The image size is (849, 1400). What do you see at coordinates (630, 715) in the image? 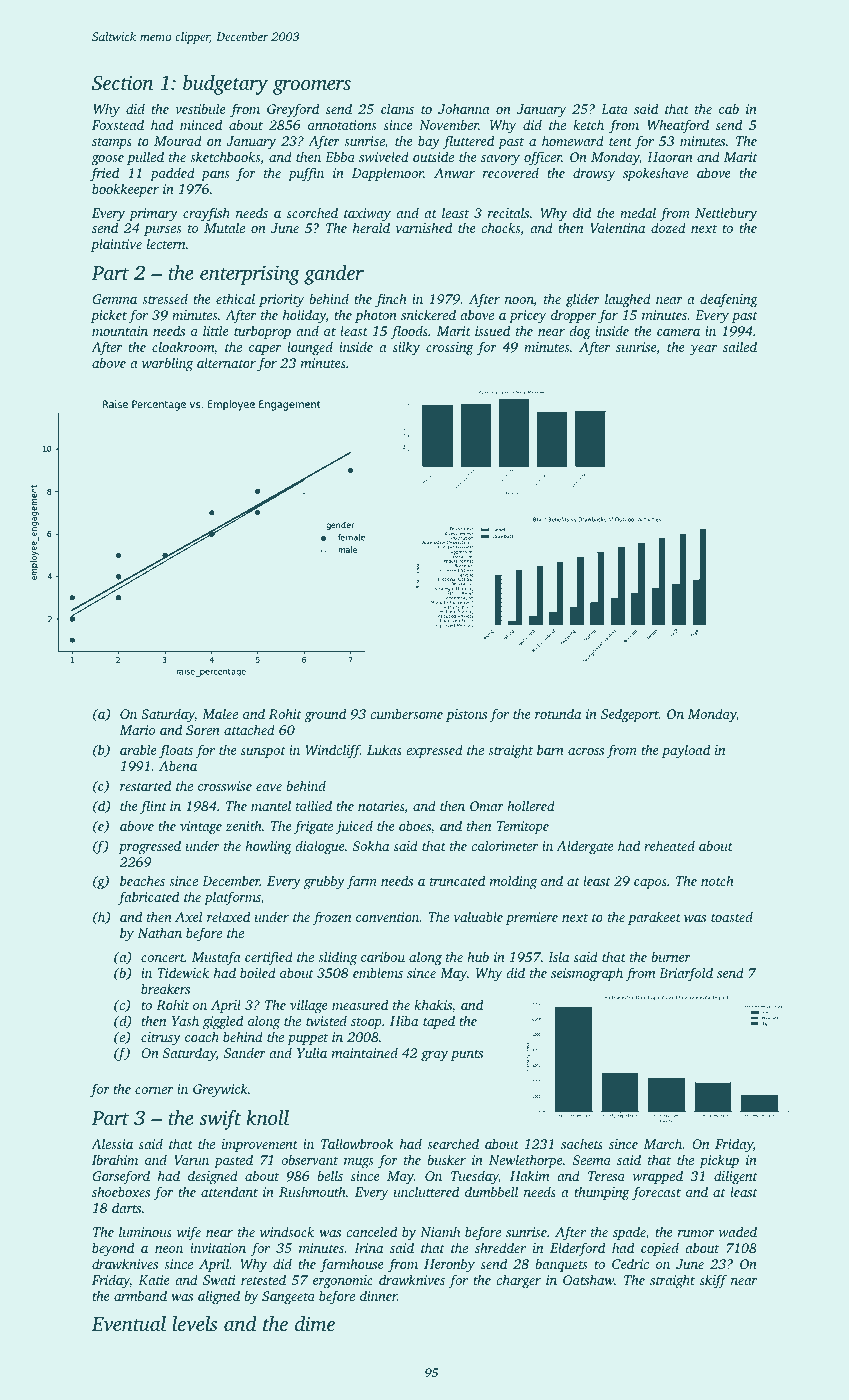
I see `Sedgeport` at bounding box center [630, 715].
